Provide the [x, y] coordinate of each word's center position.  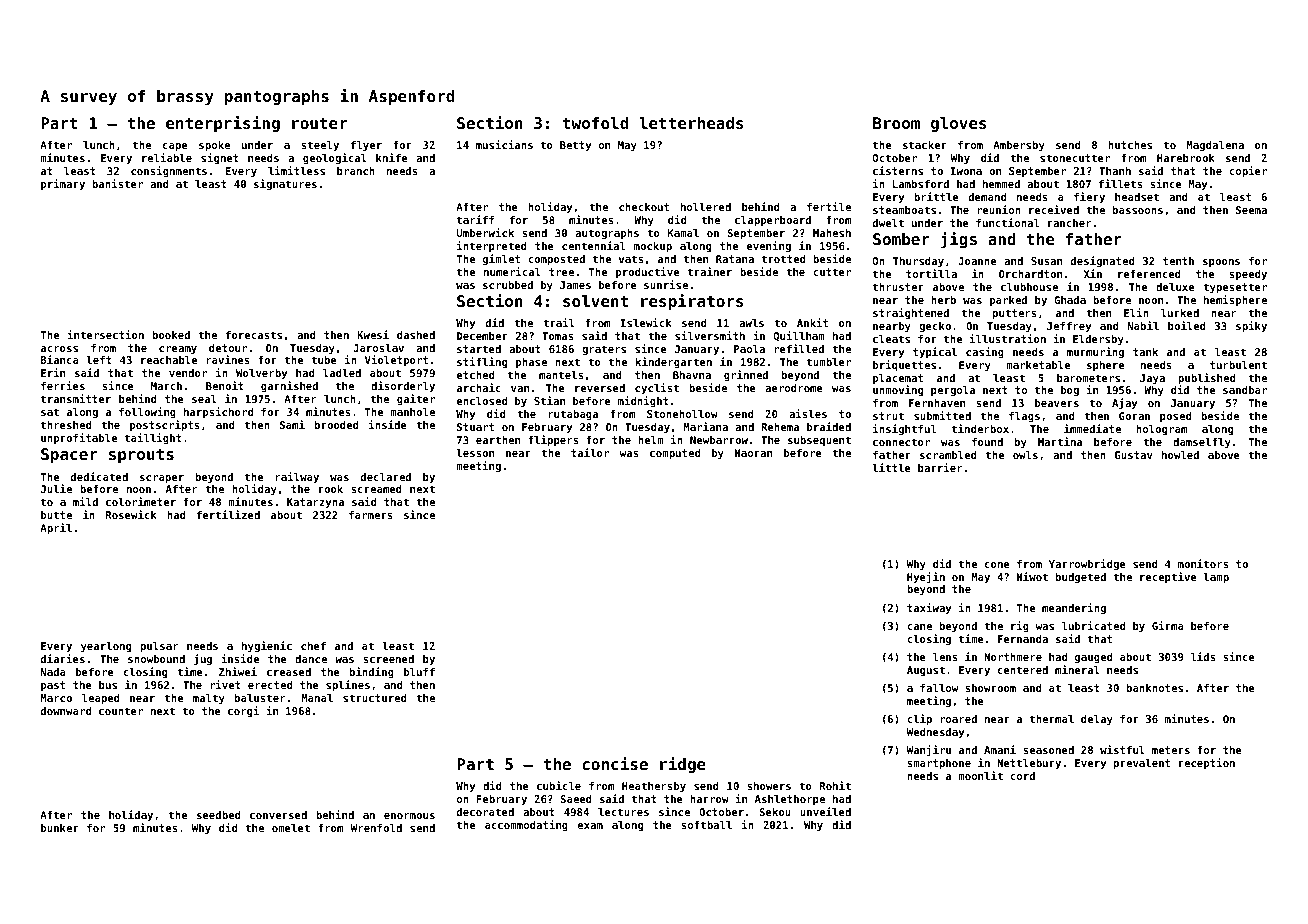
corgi [243, 711]
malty [209, 699]
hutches [1130, 145]
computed [675, 454]
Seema [1251, 210]
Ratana [735, 259]
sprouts [141, 456]
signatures [285, 184]
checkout [644, 207]
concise [615, 763]
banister [117, 183]
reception [1207, 763]
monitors [1203, 563]
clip [919, 719]
